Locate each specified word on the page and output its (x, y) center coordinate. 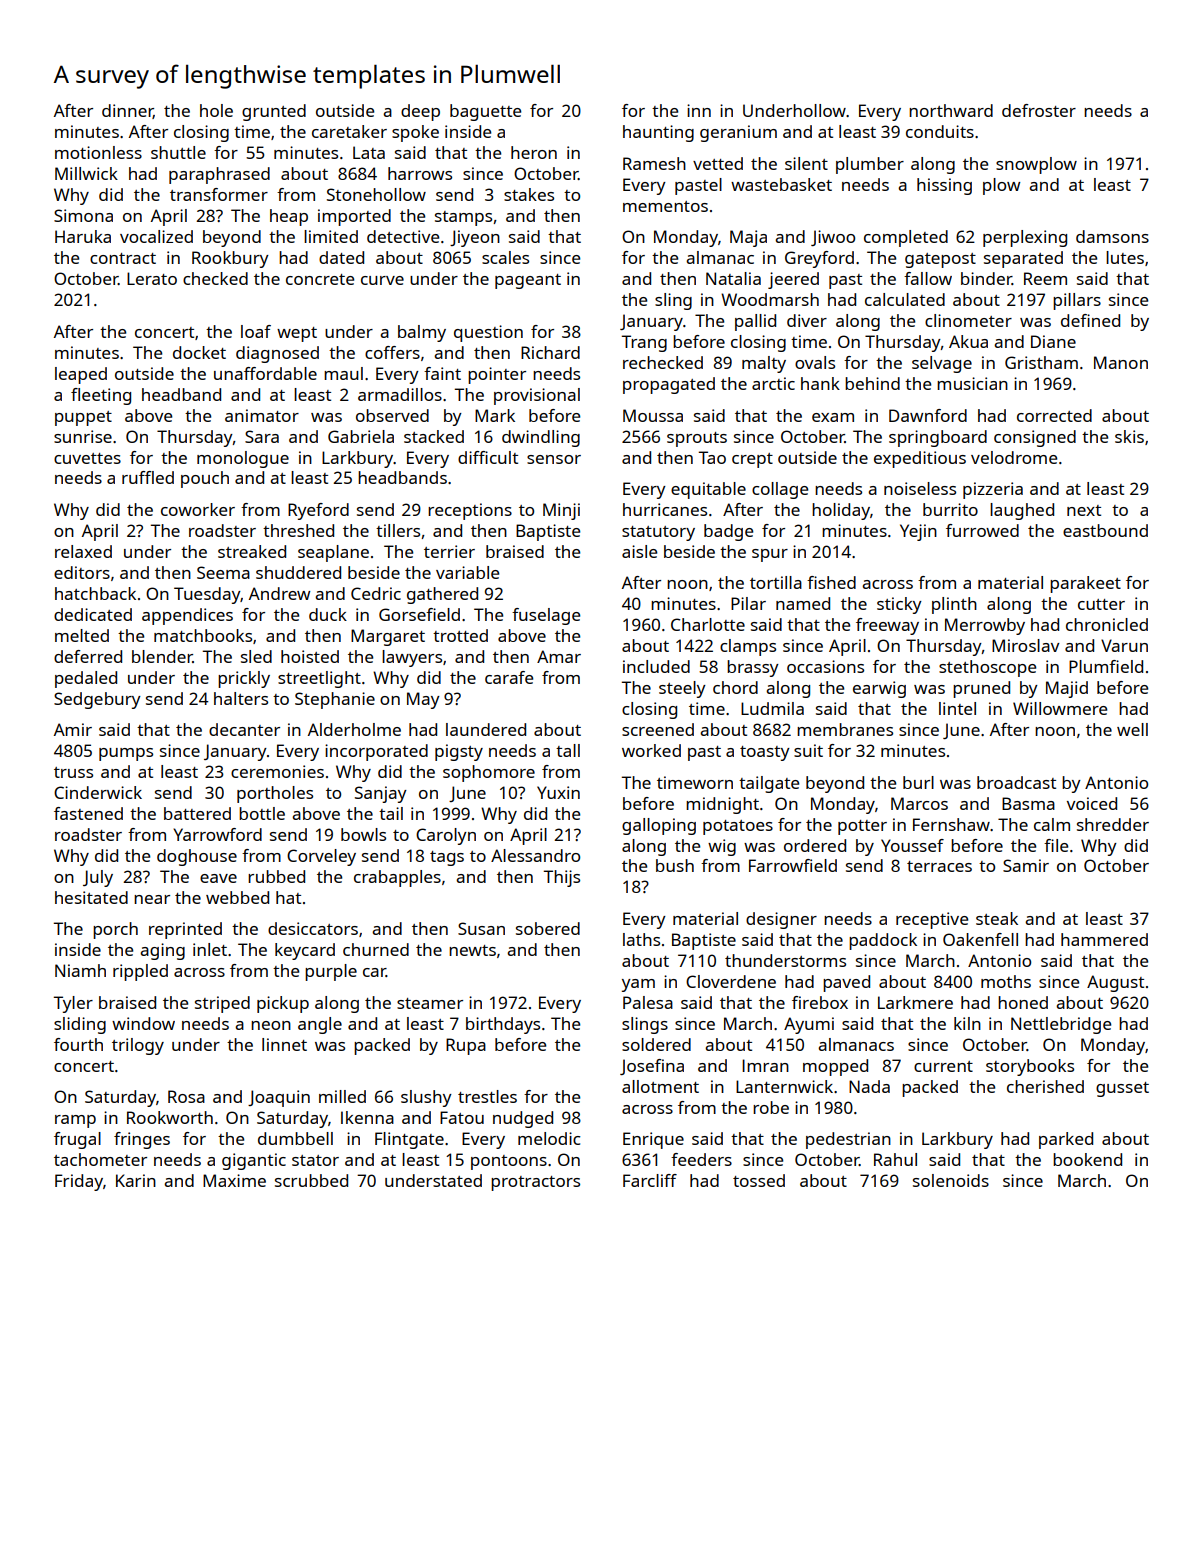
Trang (644, 343)
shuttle (178, 152)
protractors (535, 1183)
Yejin (918, 532)
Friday (79, 1182)
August (1115, 983)
